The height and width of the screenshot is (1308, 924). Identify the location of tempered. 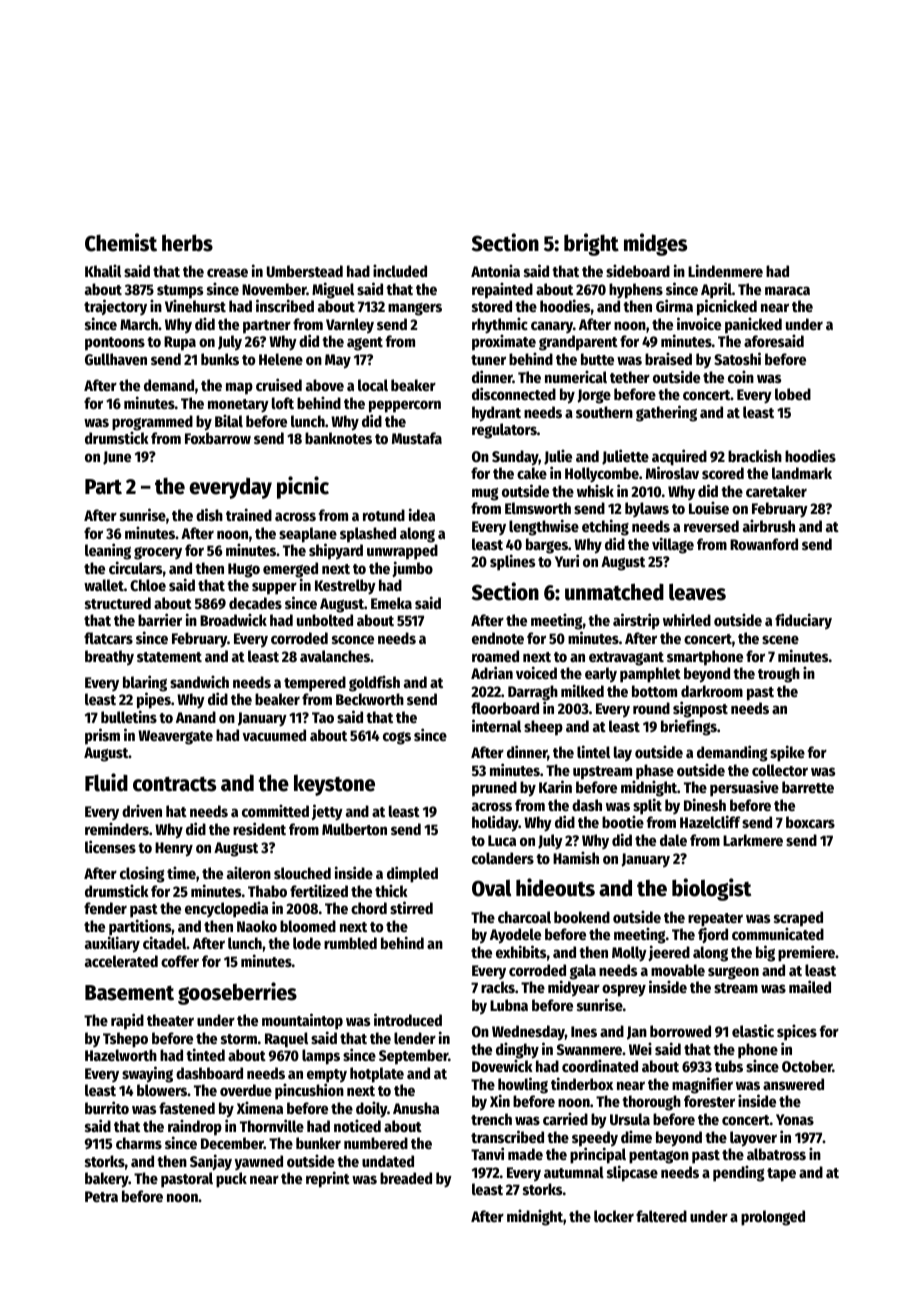
(315, 684).
